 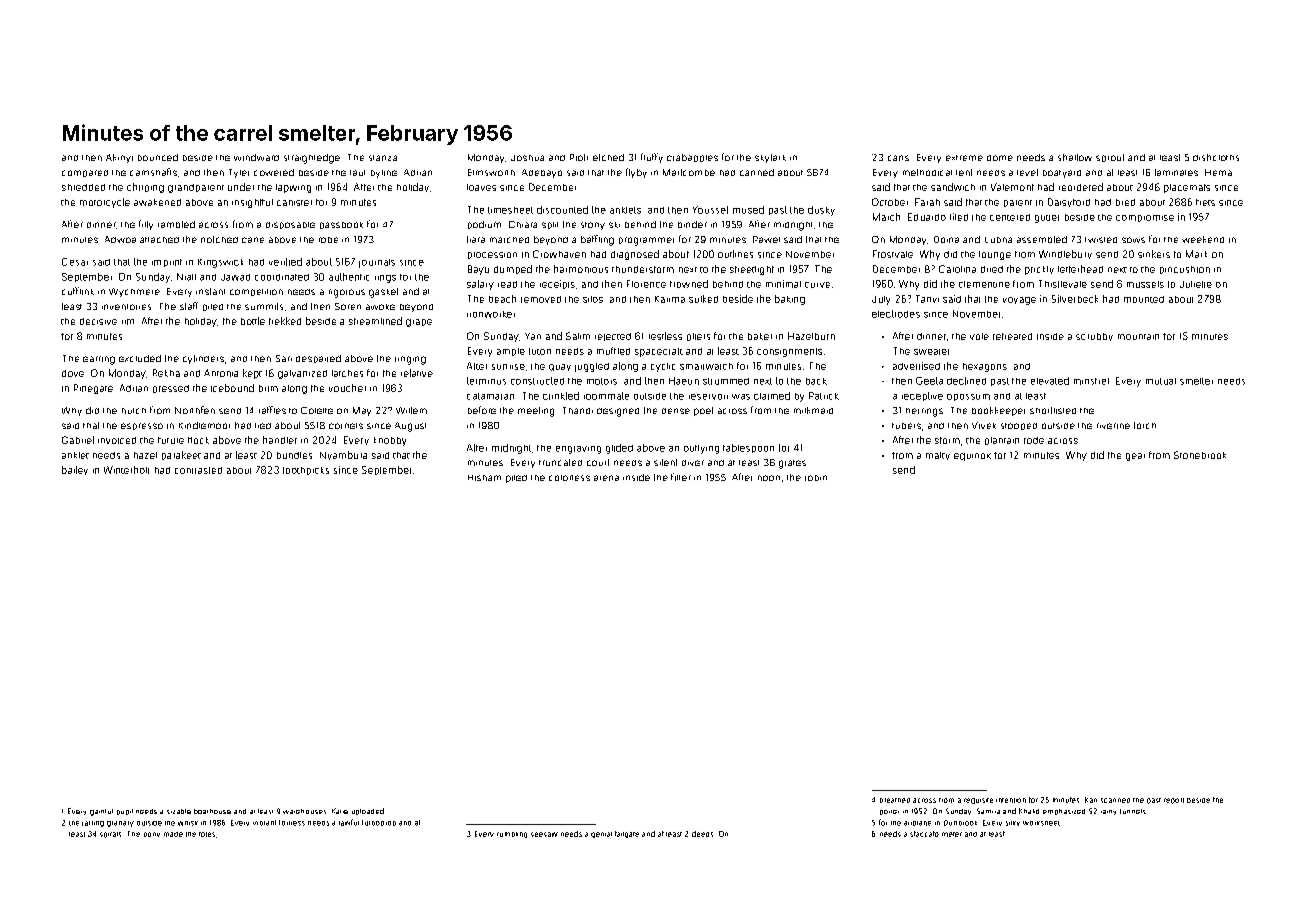 I want to click on frets, so click(x=1205, y=202).
